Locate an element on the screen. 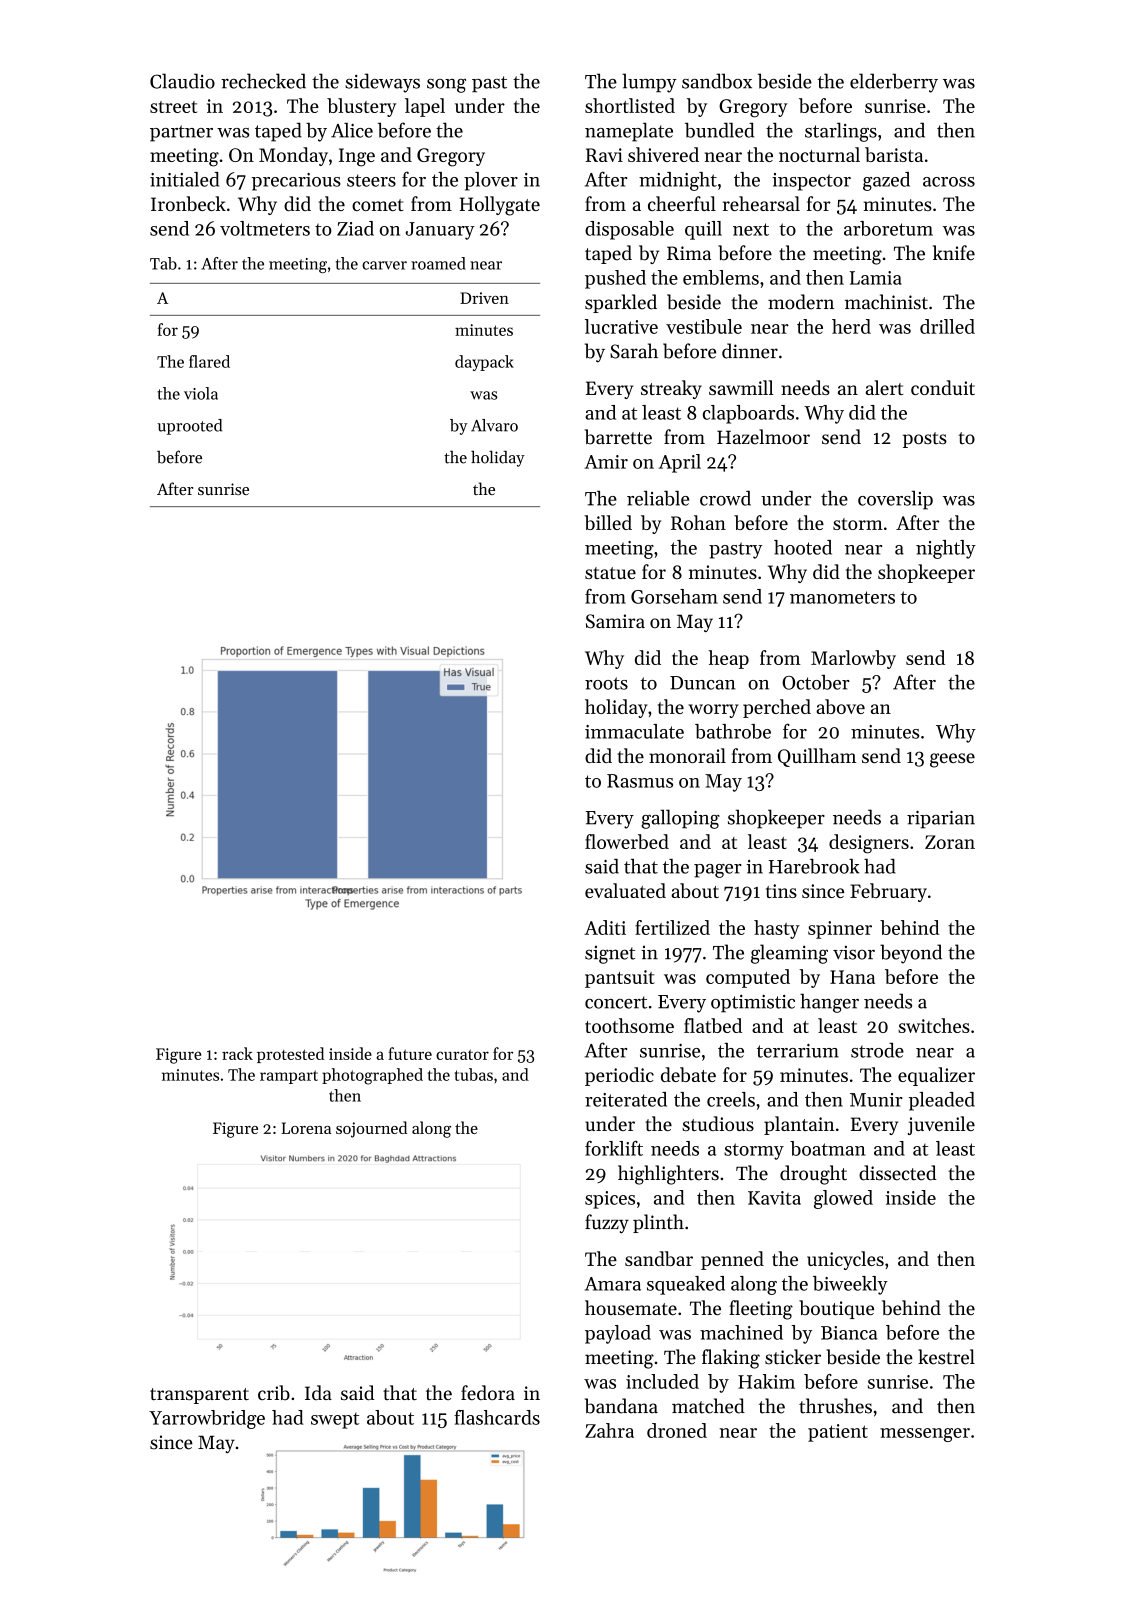  flowerbed is located at coordinates (627, 841).
